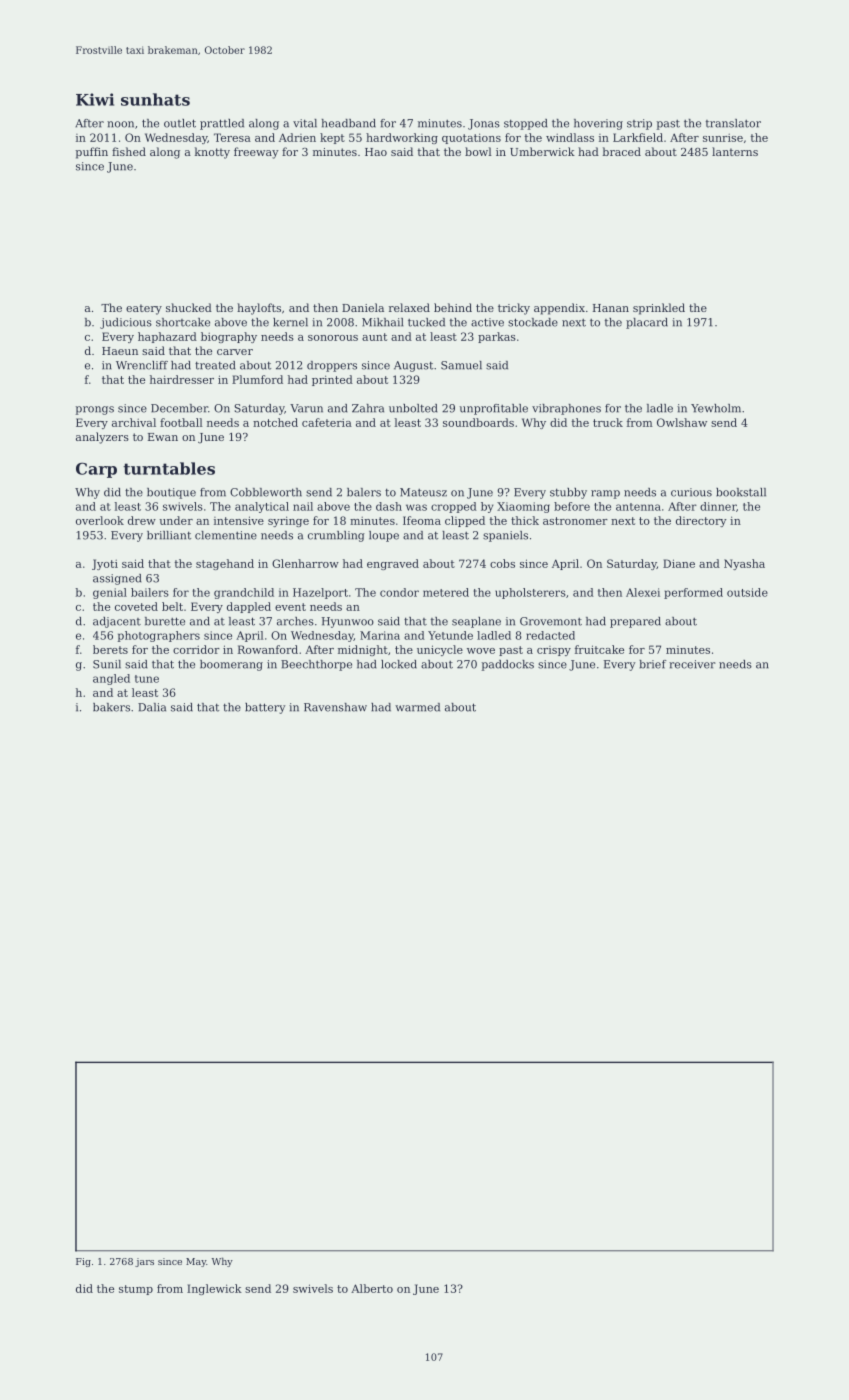 Image resolution: width=849 pixels, height=1400 pixels. What do you see at coordinates (214, 1289) in the screenshot?
I see `Inglewick` at bounding box center [214, 1289].
